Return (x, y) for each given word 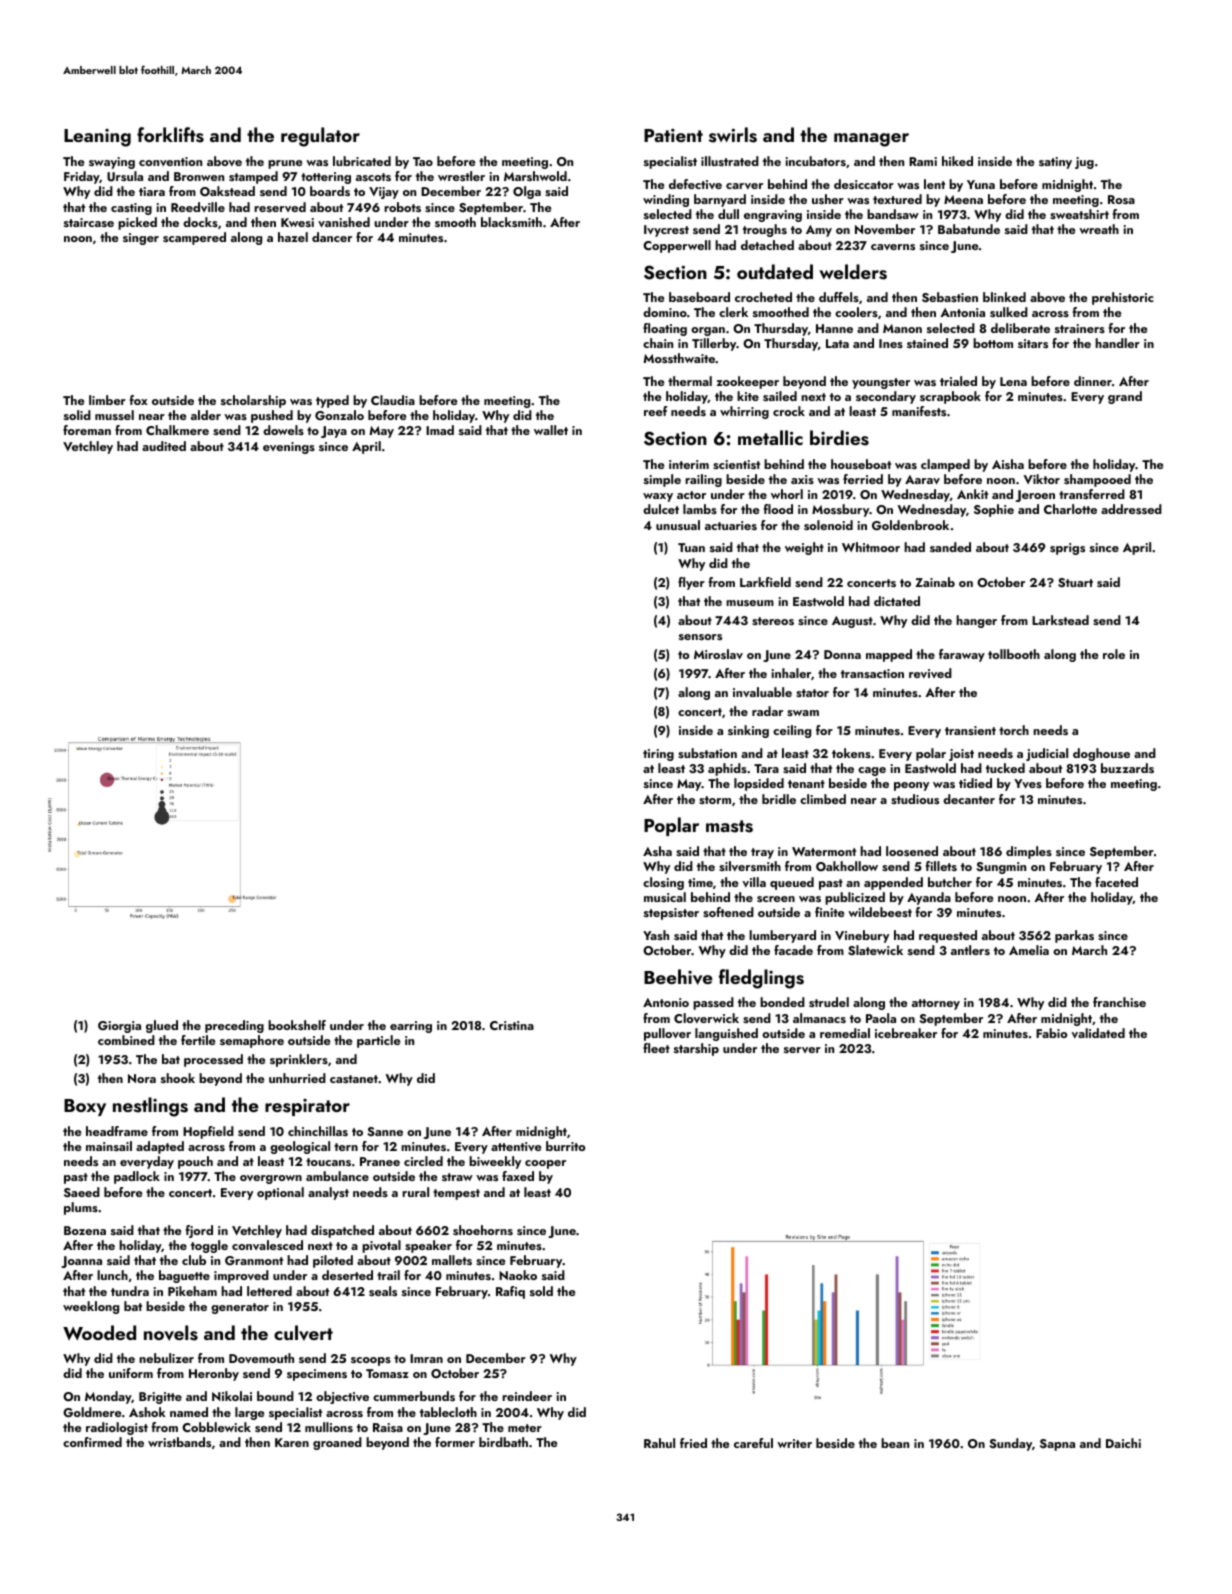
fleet (656, 1048)
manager (871, 140)
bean (895, 1443)
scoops (371, 1361)
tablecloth (448, 1412)
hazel (293, 237)
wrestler (461, 176)
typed (332, 401)
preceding (234, 1026)
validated (1098, 1033)
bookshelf (297, 1025)
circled (423, 1161)
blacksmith (511, 222)
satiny (1055, 163)
